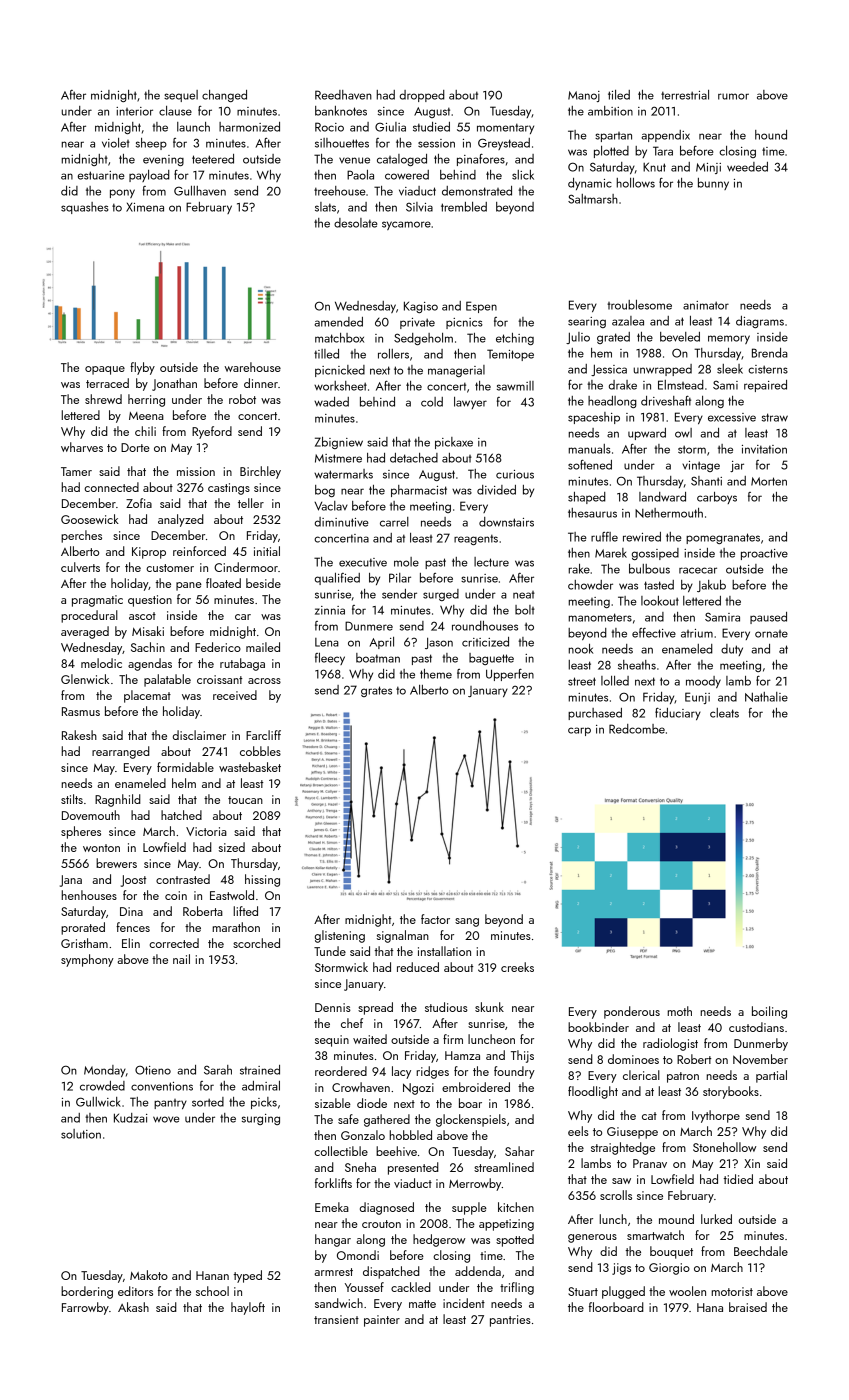  What do you see at coordinates (85, 1308) in the document?
I see `Farrowby` at bounding box center [85, 1308].
